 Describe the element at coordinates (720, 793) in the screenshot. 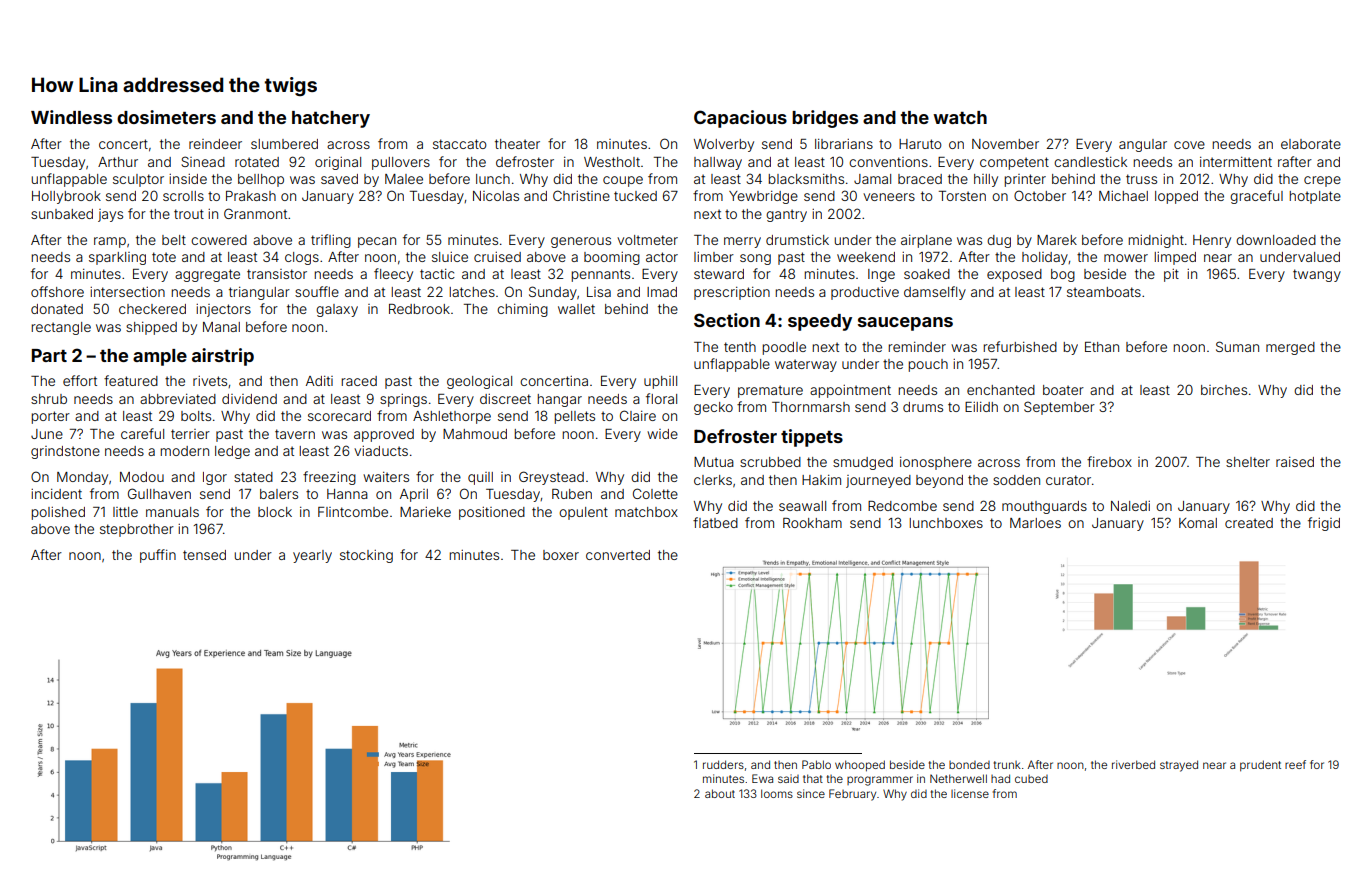

I see `about` at that location.
